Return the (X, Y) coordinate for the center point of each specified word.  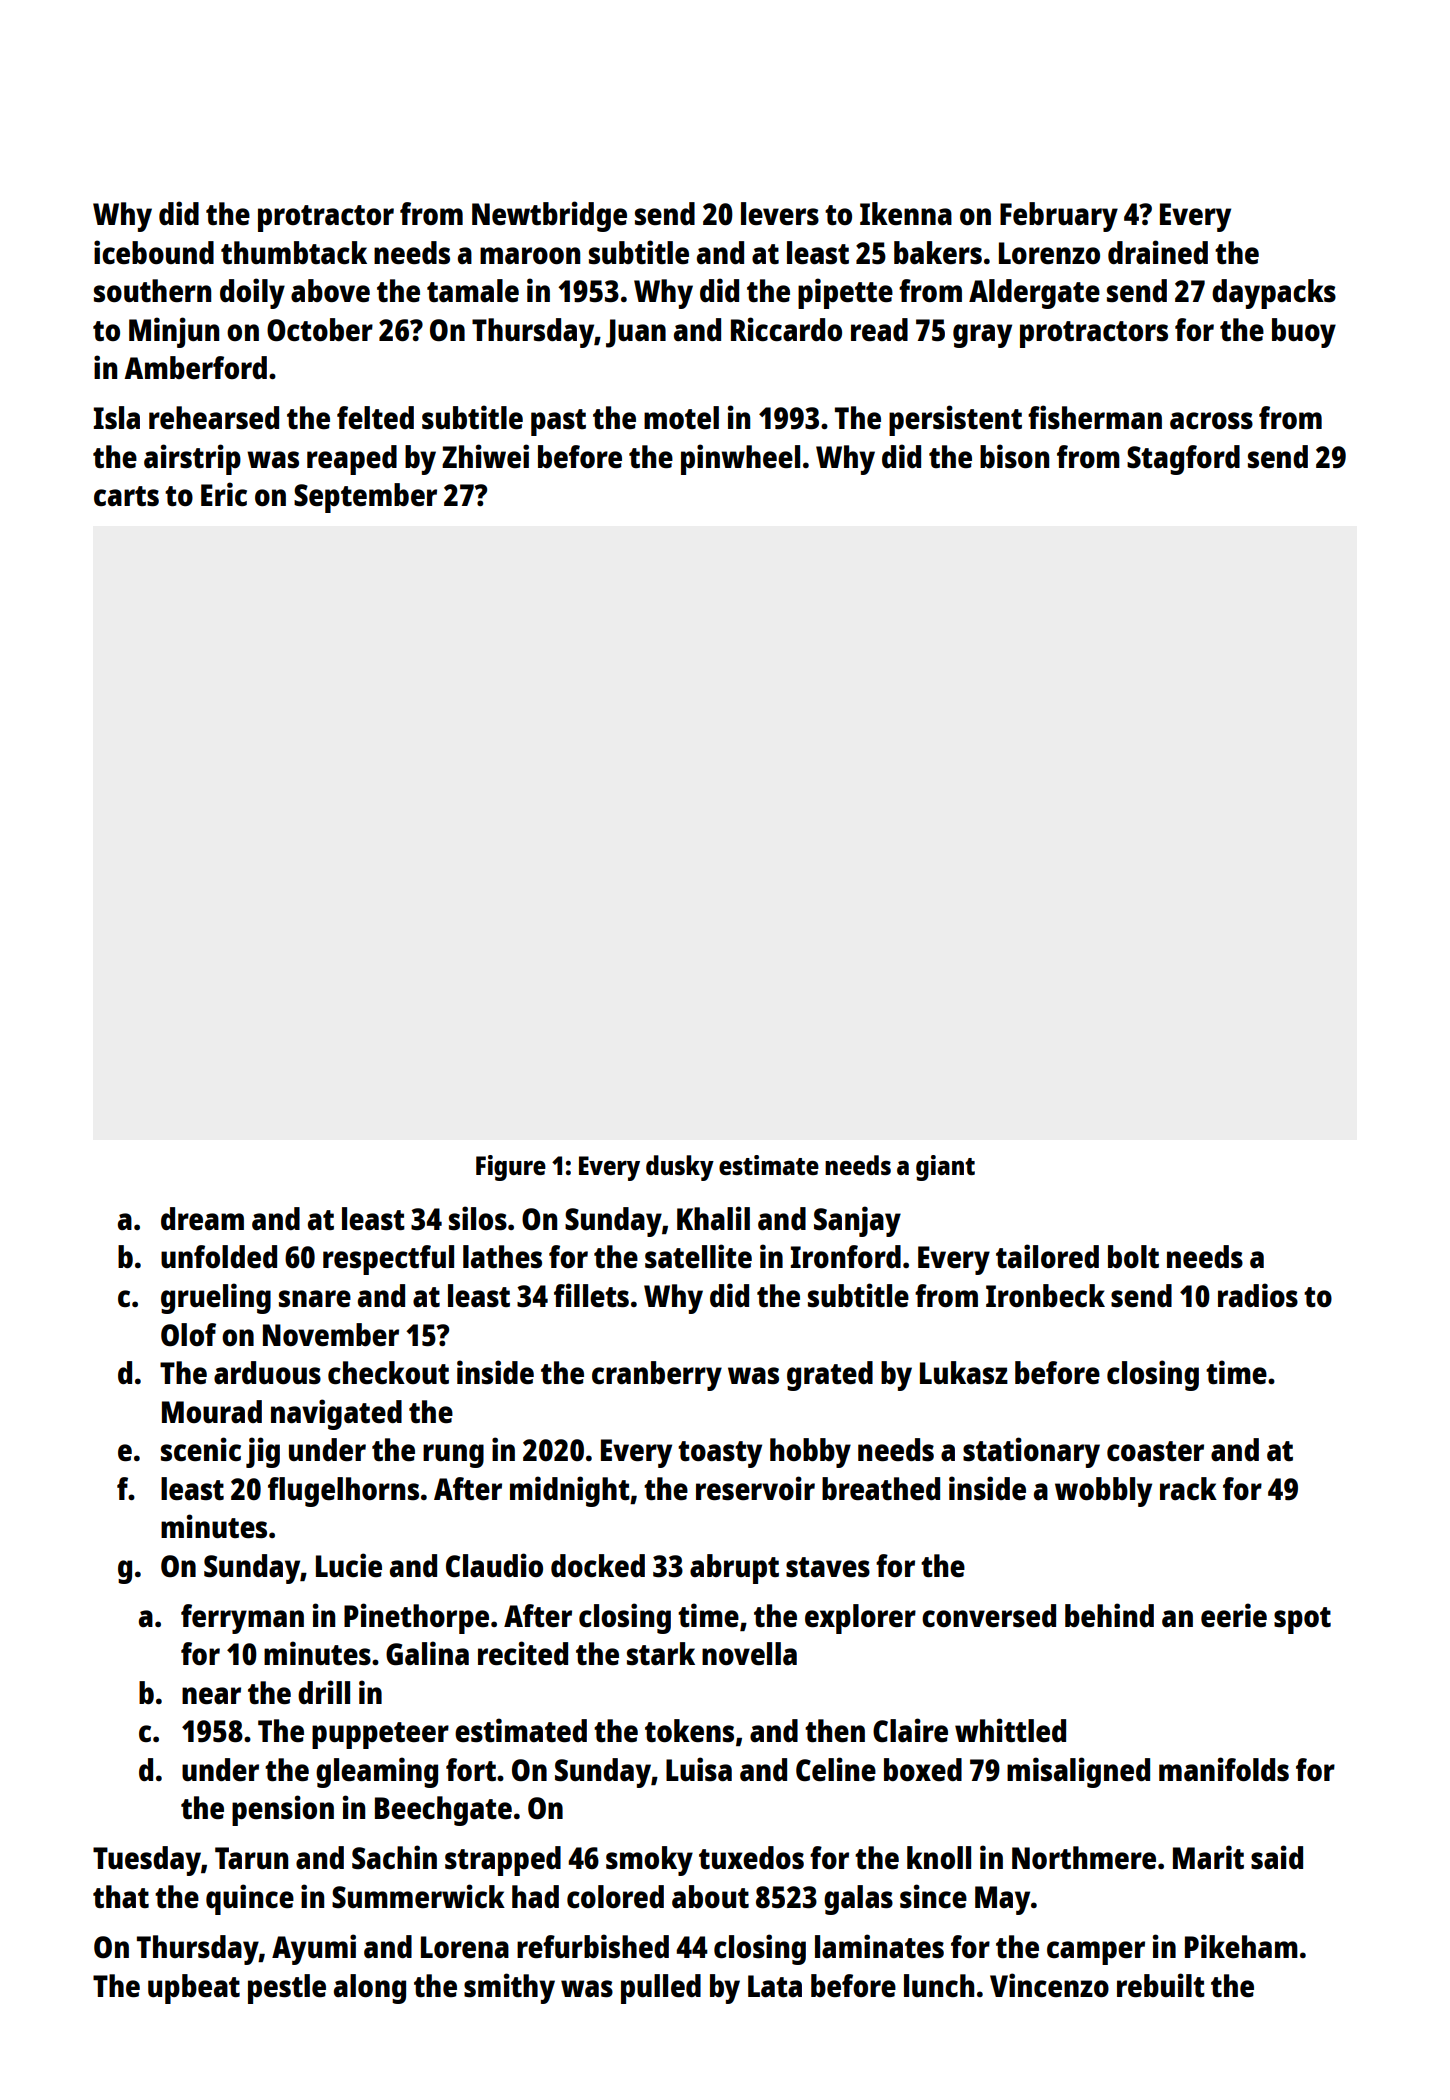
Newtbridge (549, 216)
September (365, 498)
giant (945, 1168)
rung (453, 1456)
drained (1158, 252)
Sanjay (857, 1221)
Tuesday (147, 1861)
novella (749, 1654)
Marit (1208, 1857)
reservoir (755, 1488)
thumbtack (294, 252)
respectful (388, 1260)
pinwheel (740, 459)
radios (1258, 1295)
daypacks (1274, 294)
